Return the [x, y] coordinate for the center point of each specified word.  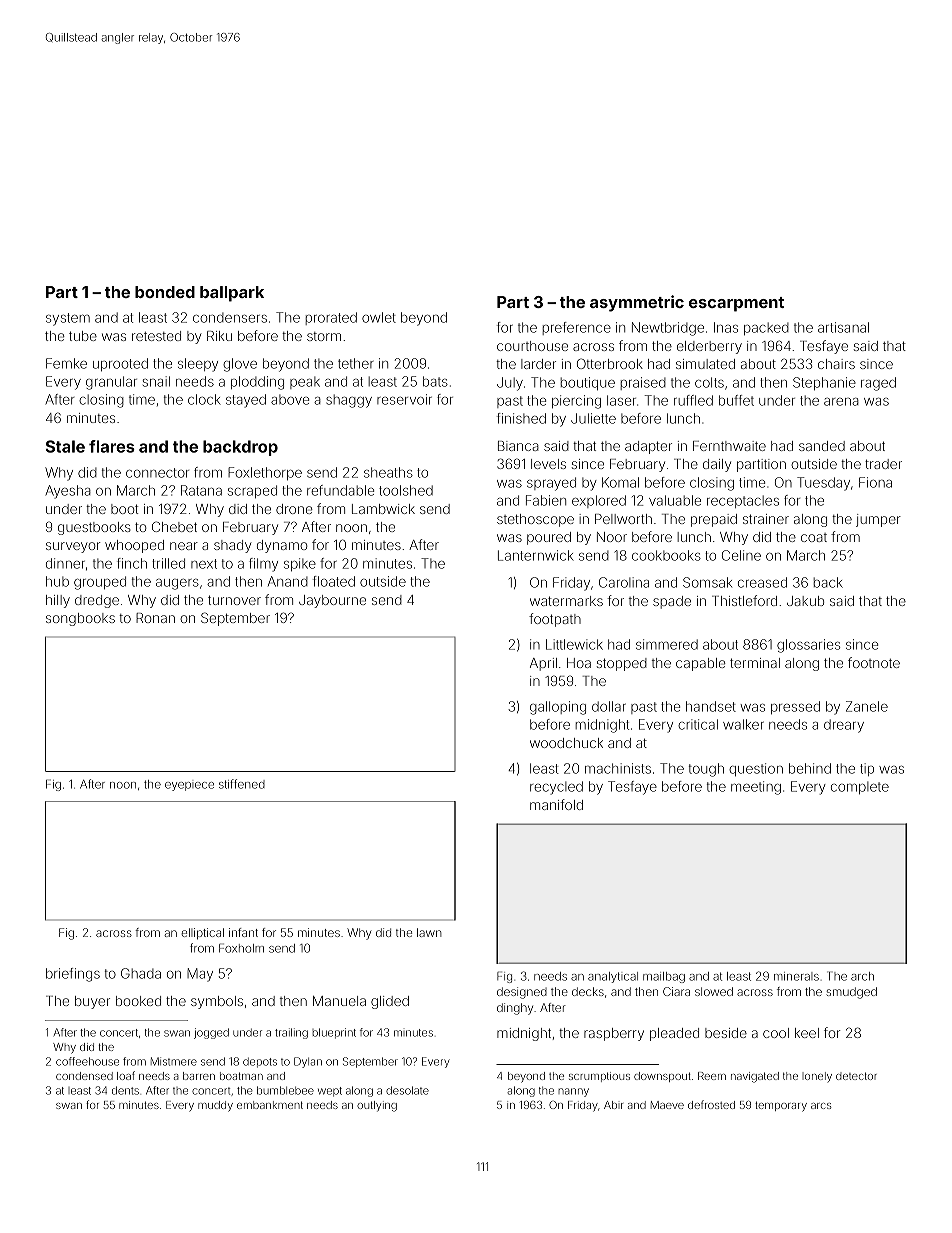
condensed [84, 1076]
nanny [574, 1092]
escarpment [736, 304]
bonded [165, 292]
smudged [851, 993]
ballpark [232, 294]
